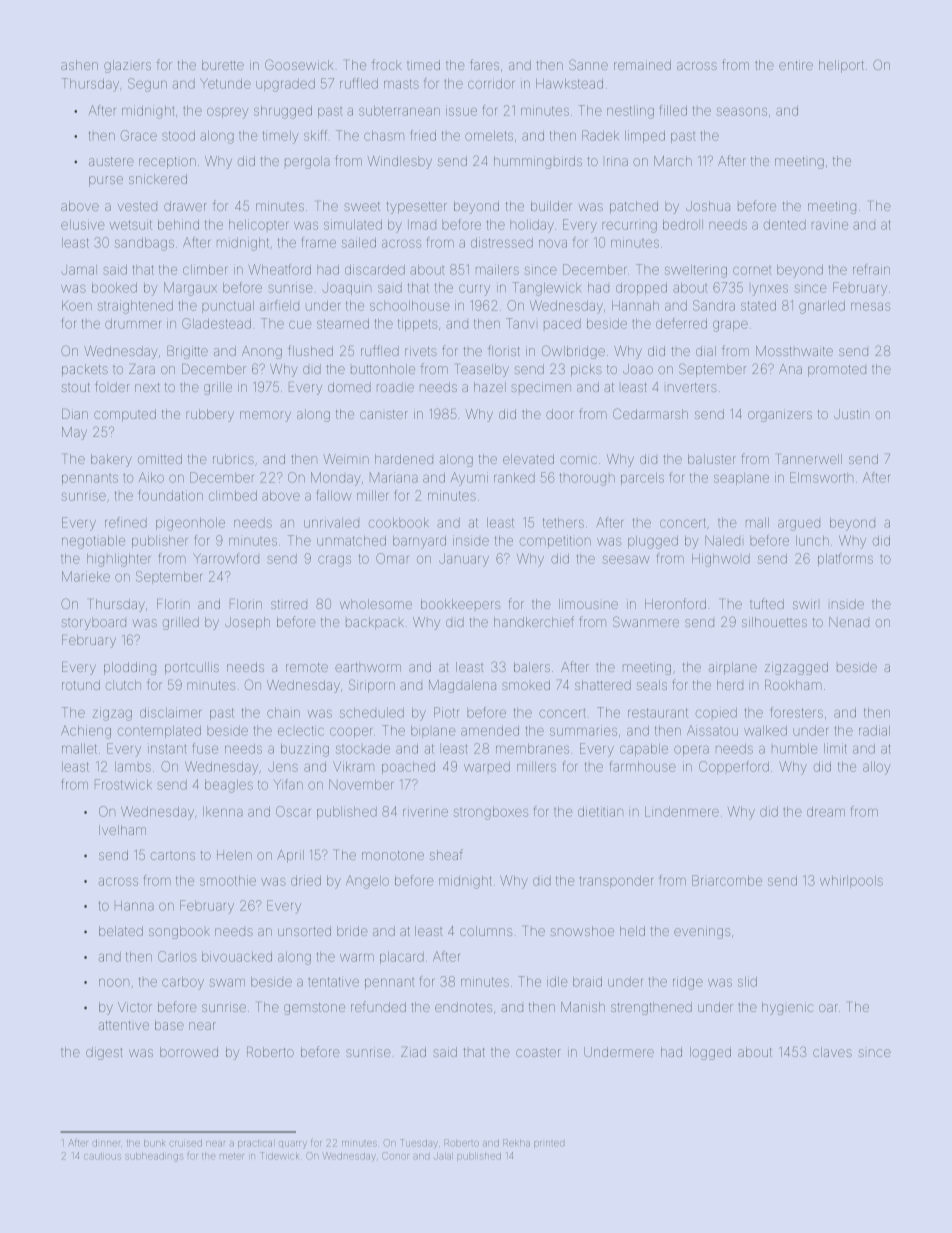 The height and width of the page is (1233, 952). I want to click on snowshoe, so click(582, 931).
